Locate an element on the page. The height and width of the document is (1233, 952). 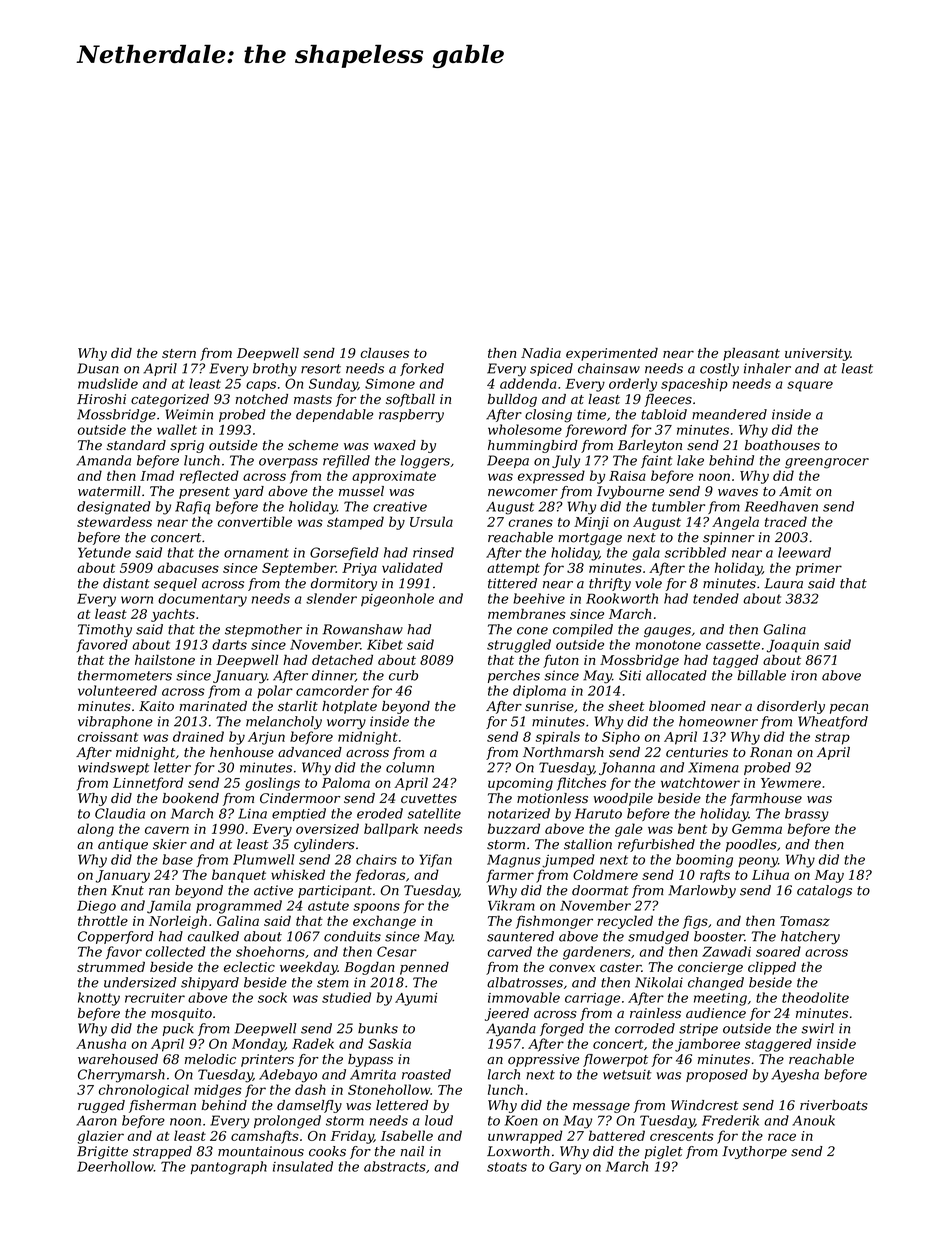
costly is located at coordinates (719, 370).
